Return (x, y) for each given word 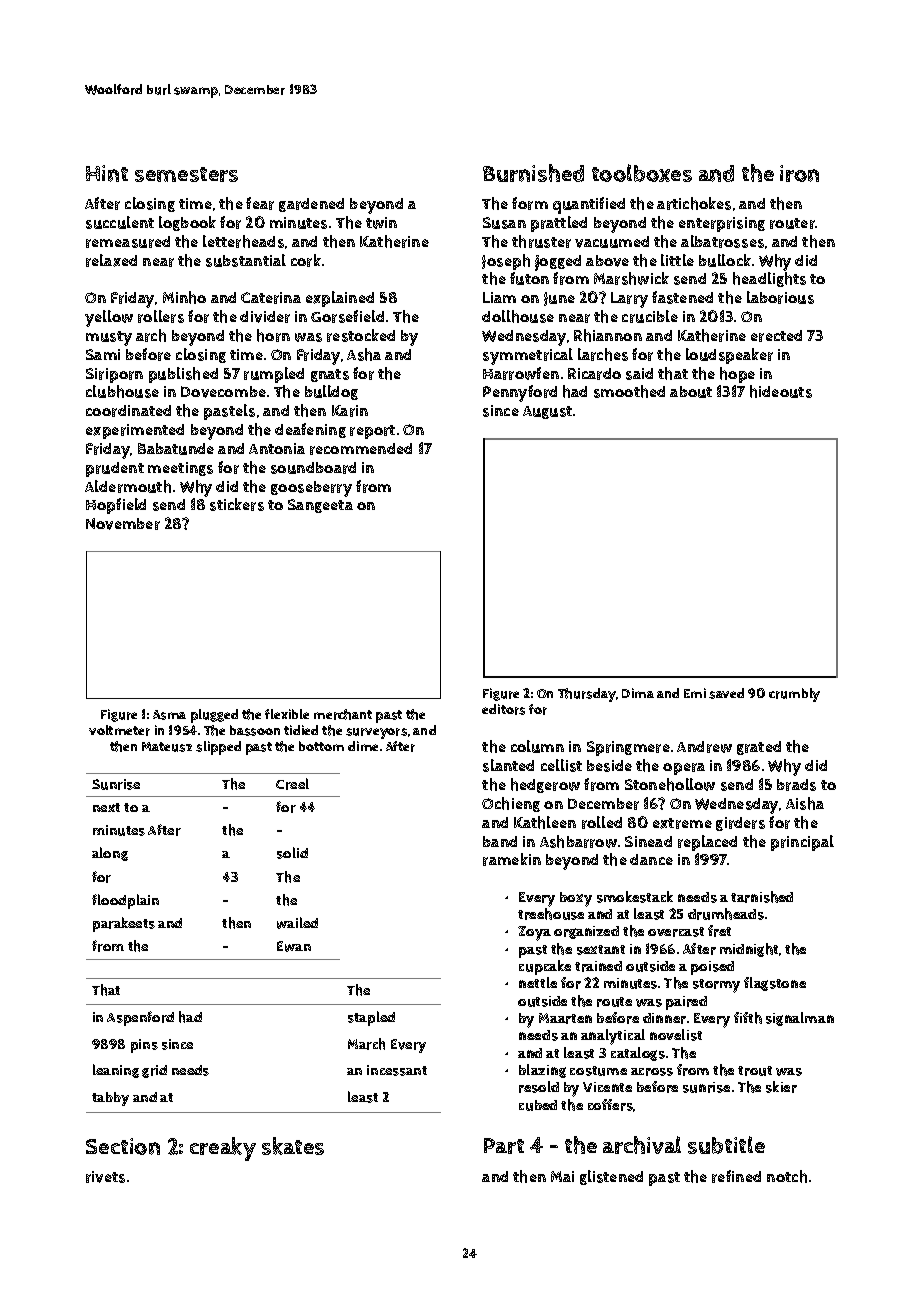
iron (799, 173)
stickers (237, 504)
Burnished (533, 173)
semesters (186, 174)
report (372, 432)
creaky (223, 1149)
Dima (638, 693)
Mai (562, 1176)
